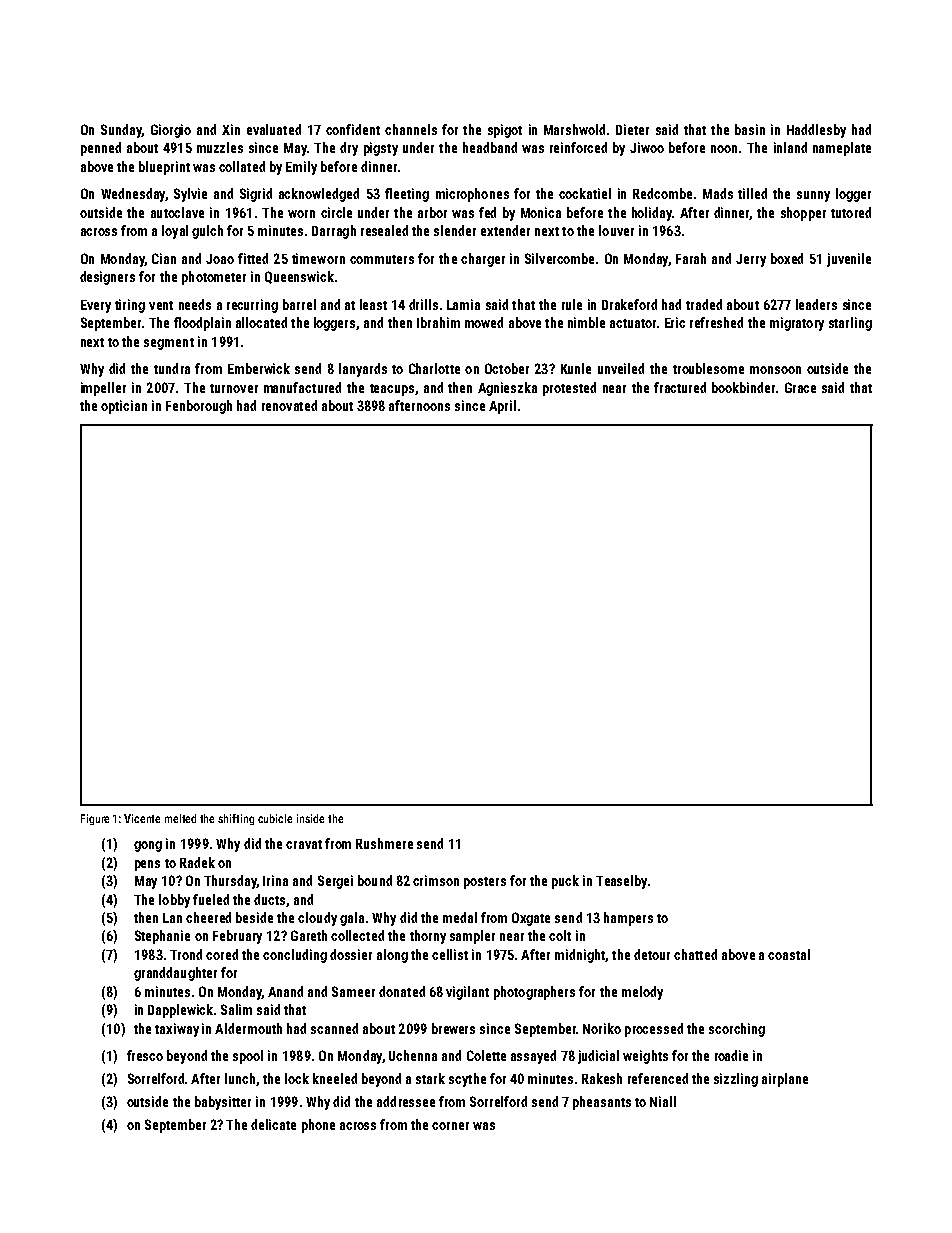  Describe the element at coordinates (816, 304) in the screenshot. I see `leaders` at that location.
